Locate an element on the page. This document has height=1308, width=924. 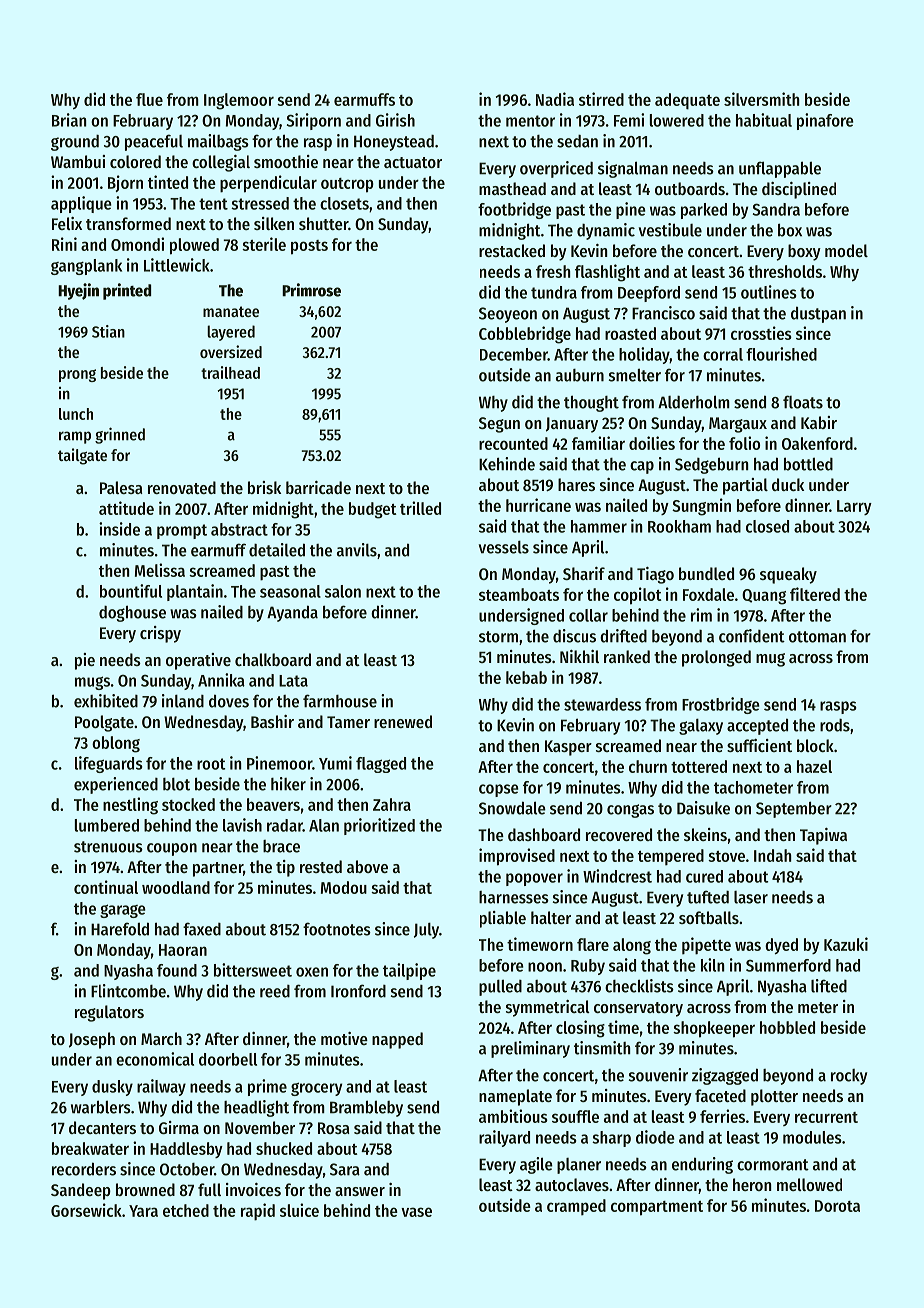
silversmith is located at coordinates (762, 99).
